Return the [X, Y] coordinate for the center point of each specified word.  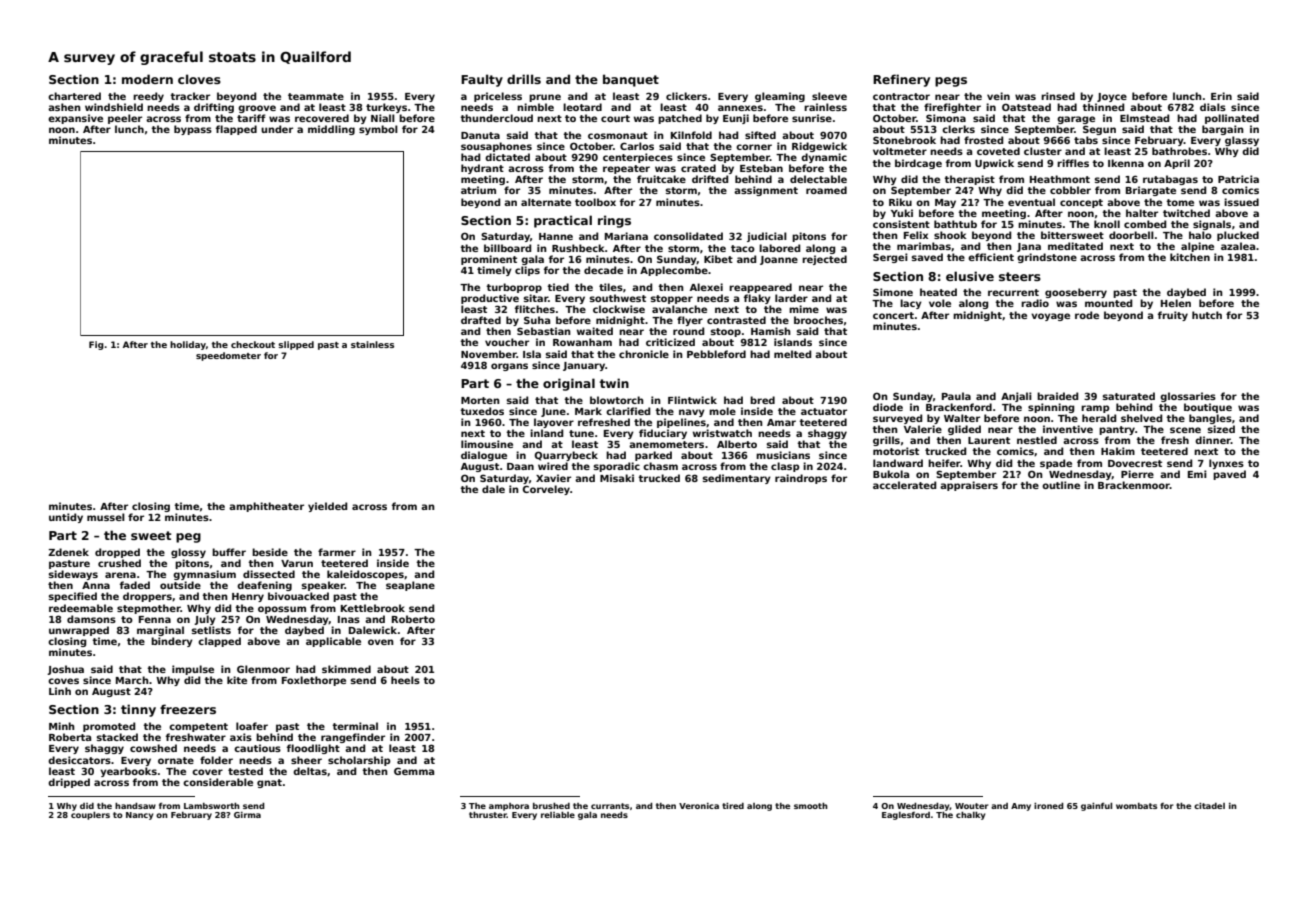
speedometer [228, 356]
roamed [826, 190]
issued [1241, 202]
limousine [487, 444]
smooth [811, 806]
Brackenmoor [1134, 485]
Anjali [1016, 397]
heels [405, 680]
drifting [214, 108]
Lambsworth [212, 806]
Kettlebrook [373, 608]
